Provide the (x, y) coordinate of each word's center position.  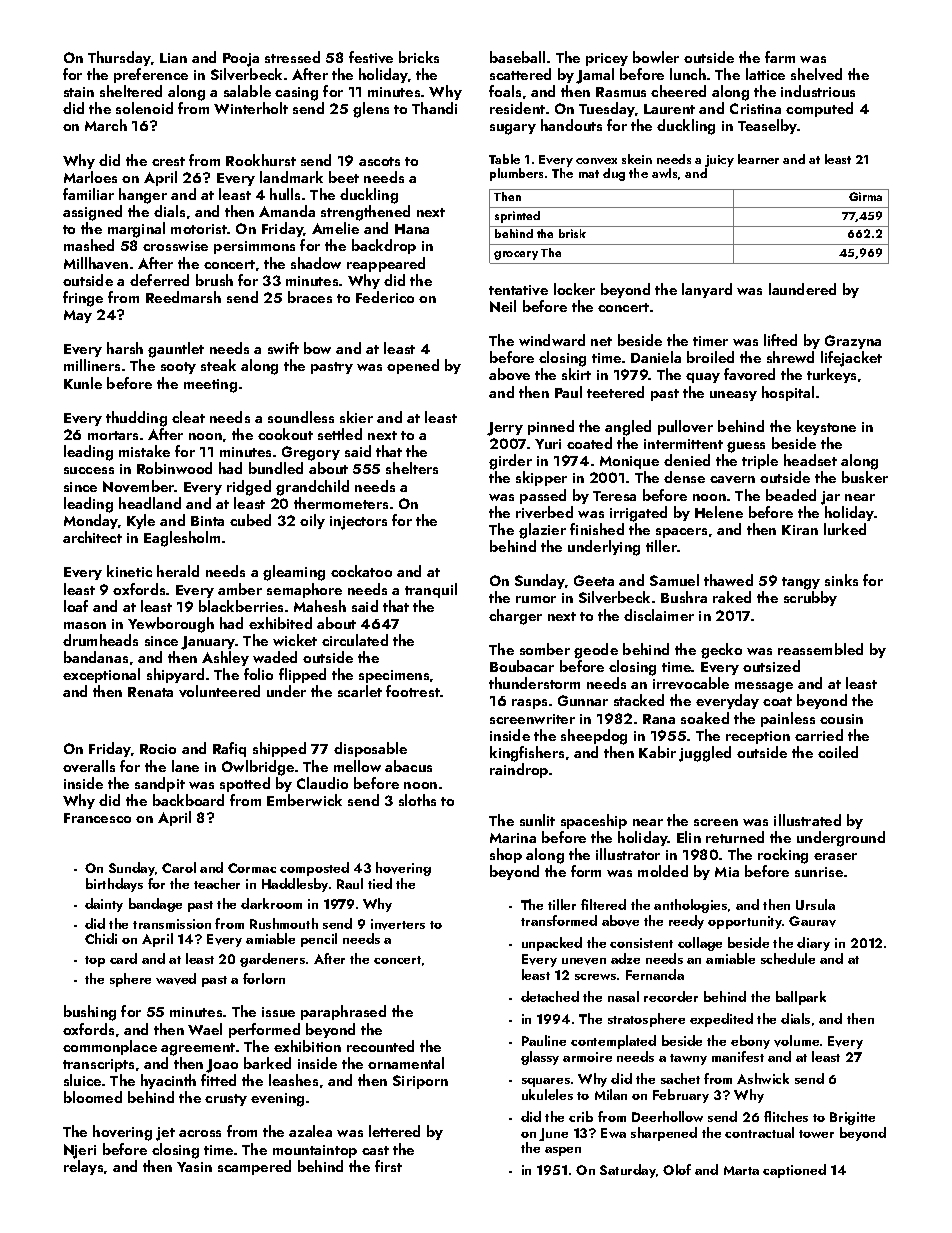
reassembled (820, 649)
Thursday (119, 58)
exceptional (101, 675)
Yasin (194, 1167)
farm (780, 57)
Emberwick (304, 800)
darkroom (271, 903)
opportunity (745, 922)
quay (703, 378)
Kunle (83, 383)
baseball (517, 57)
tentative (518, 290)
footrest (413, 691)
